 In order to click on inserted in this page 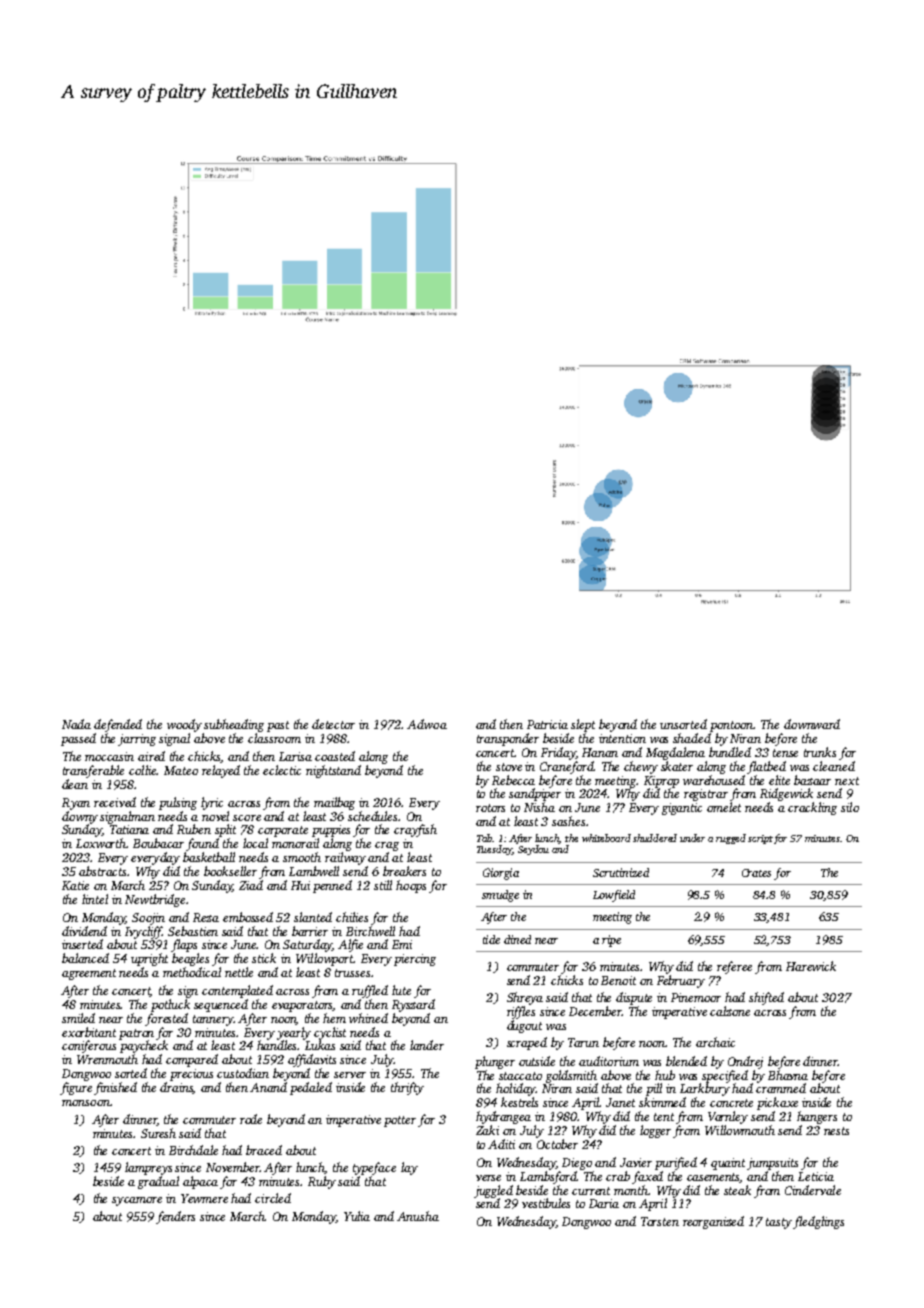, I will do `click(82, 944)`.
